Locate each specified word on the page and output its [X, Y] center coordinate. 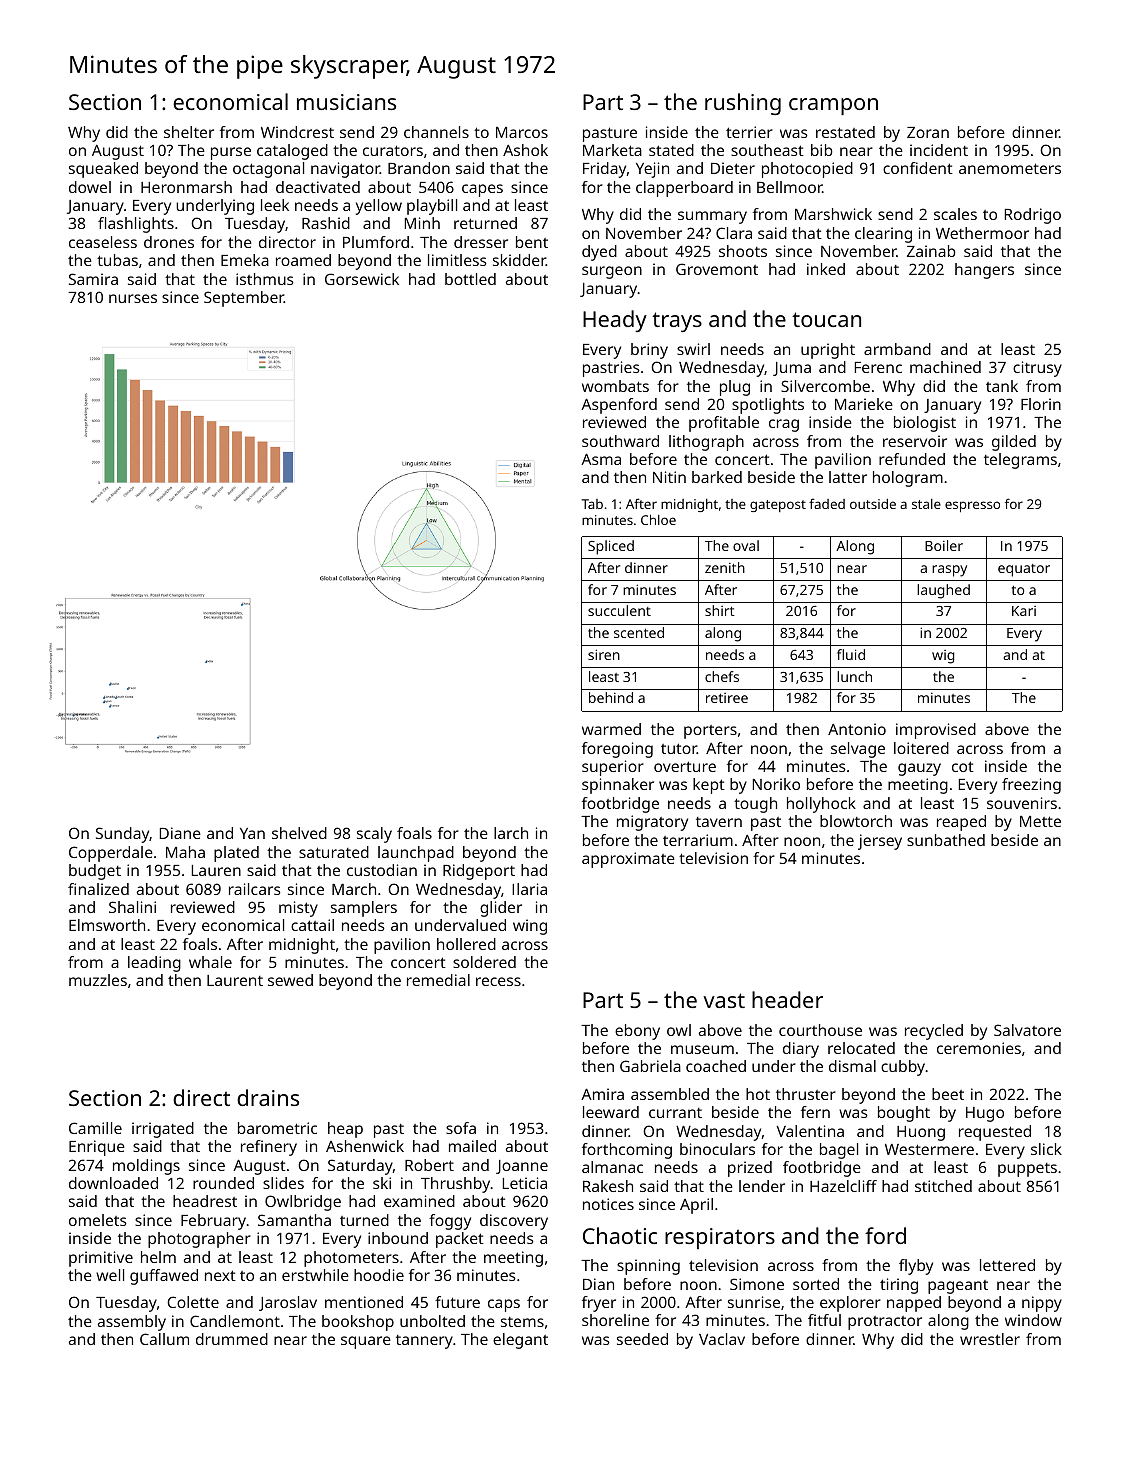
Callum [164, 1339]
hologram [908, 479]
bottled [470, 279]
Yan [252, 833]
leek [275, 205]
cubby [903, 1068]
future [457, 1302]
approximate [628, 860]
